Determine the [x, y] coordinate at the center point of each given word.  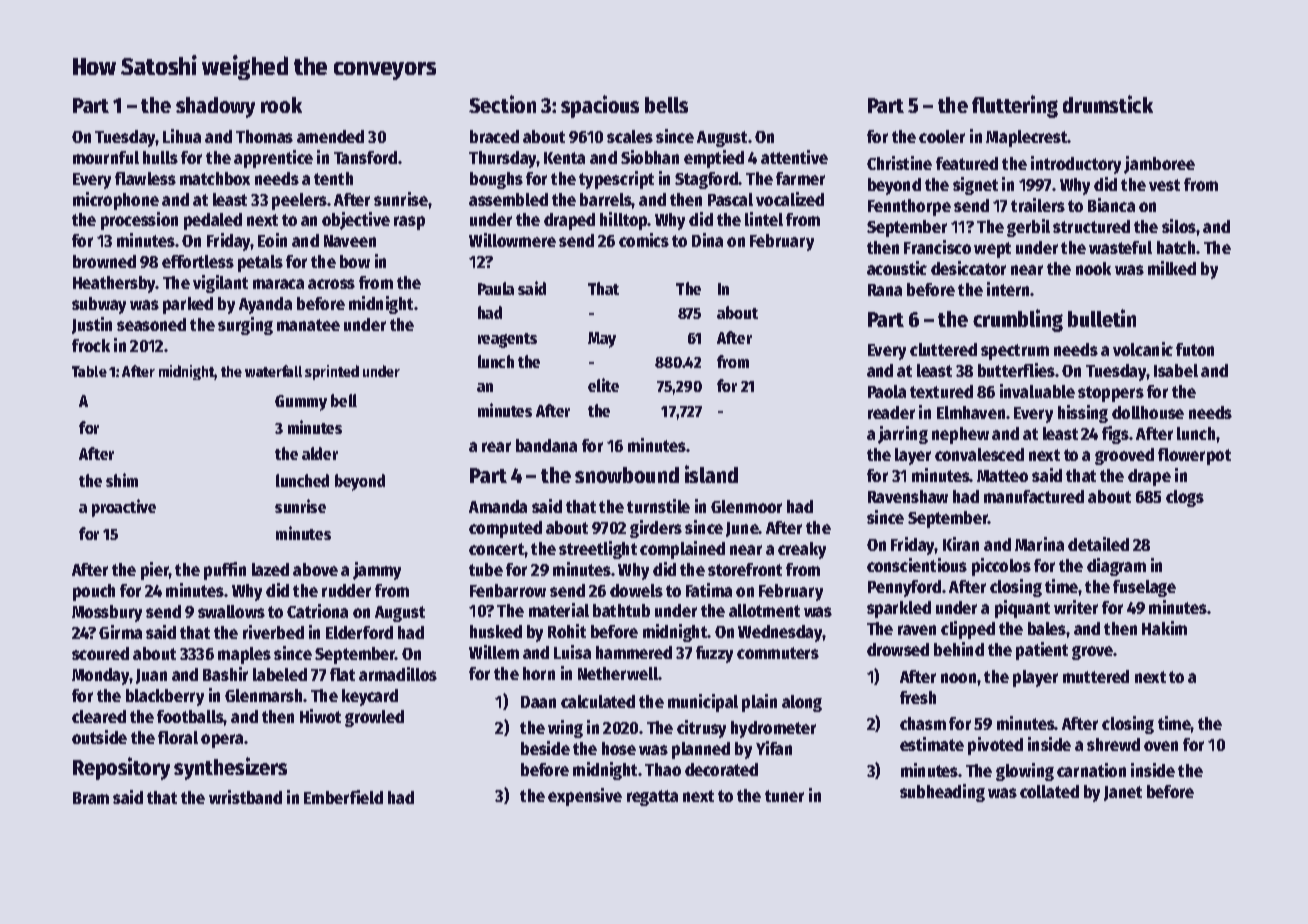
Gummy [301, 403]
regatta [652, 798]
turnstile [658, 506]
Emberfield [343, 797]
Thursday [503, 159]
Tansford [365, 157]
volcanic [1143, 349]
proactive [124, 508]
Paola [887, 391]
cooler [942, 136]
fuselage [1144, 588]
